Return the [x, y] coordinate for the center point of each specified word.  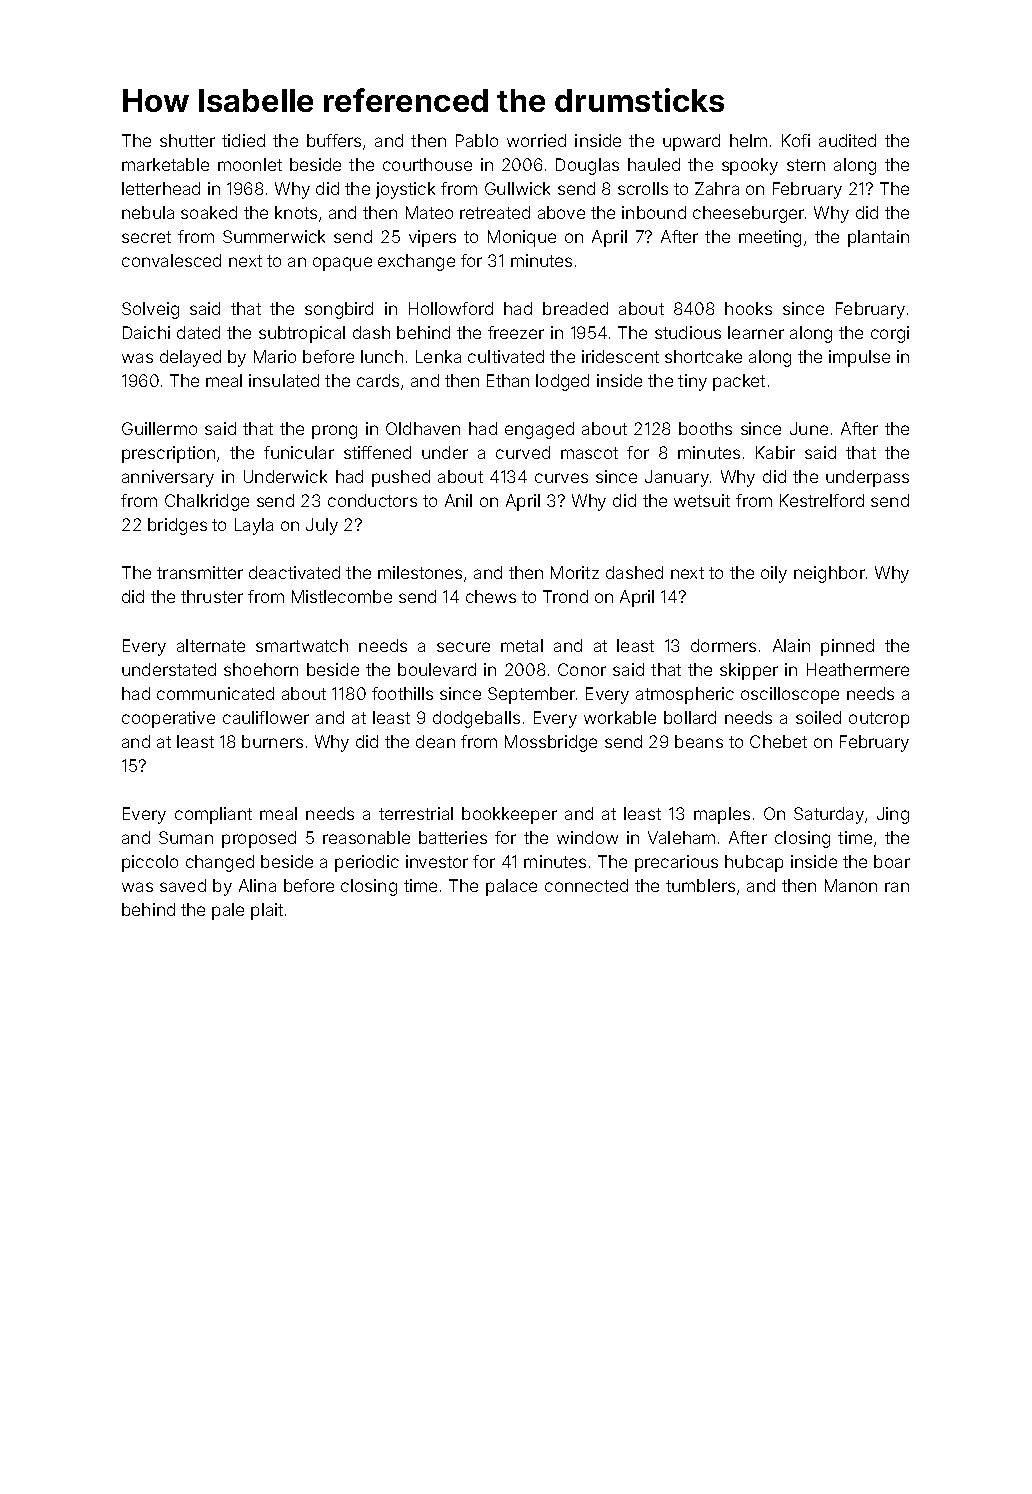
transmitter [200, 572]
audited [847, 140]
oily [774, 574]
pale [228, 911]
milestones [420, 572]
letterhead [161, 188]
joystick [405, 190]
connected [586, 885]
